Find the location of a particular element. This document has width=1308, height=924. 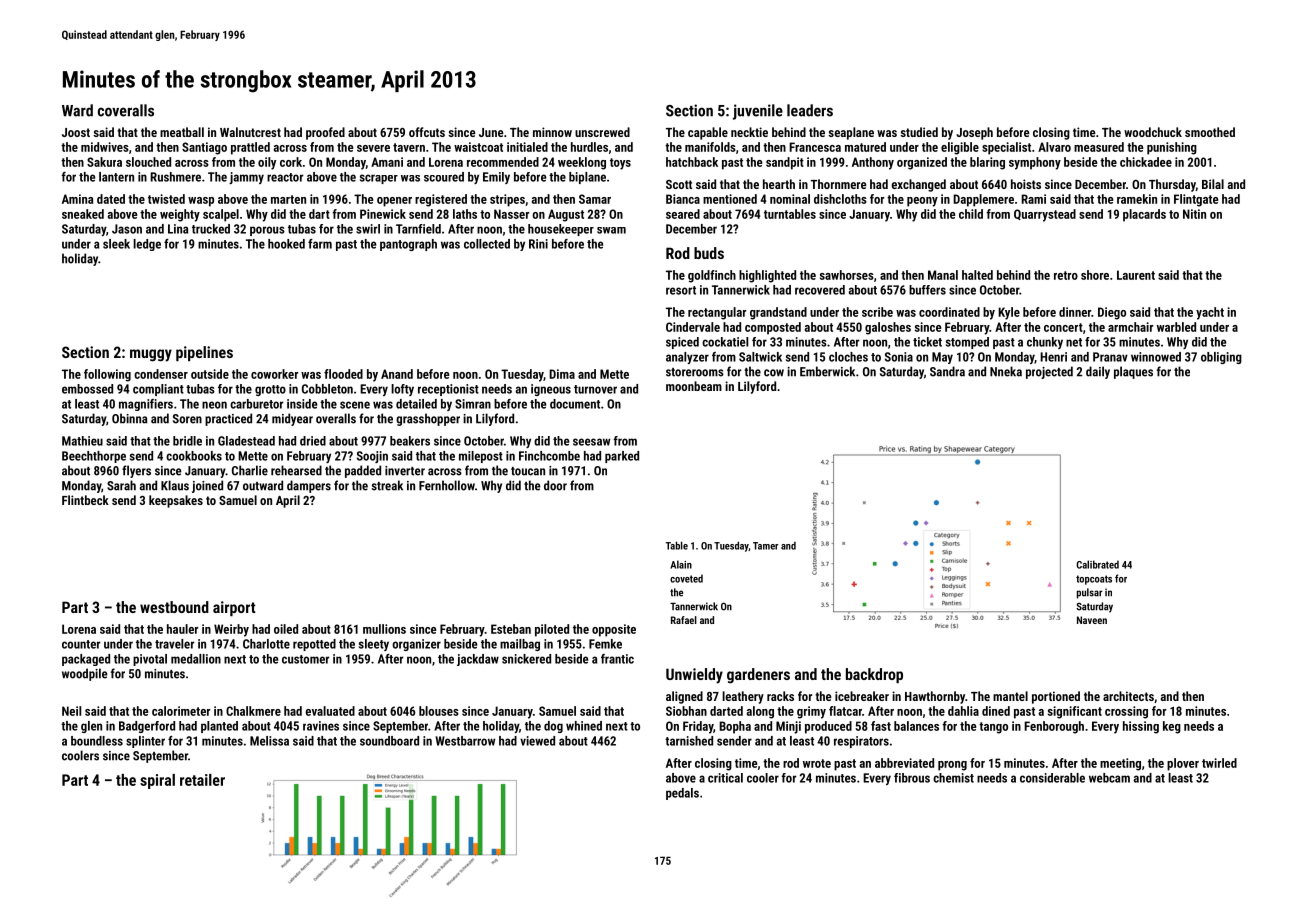

mantel is located at coordinates (1010, 696).
